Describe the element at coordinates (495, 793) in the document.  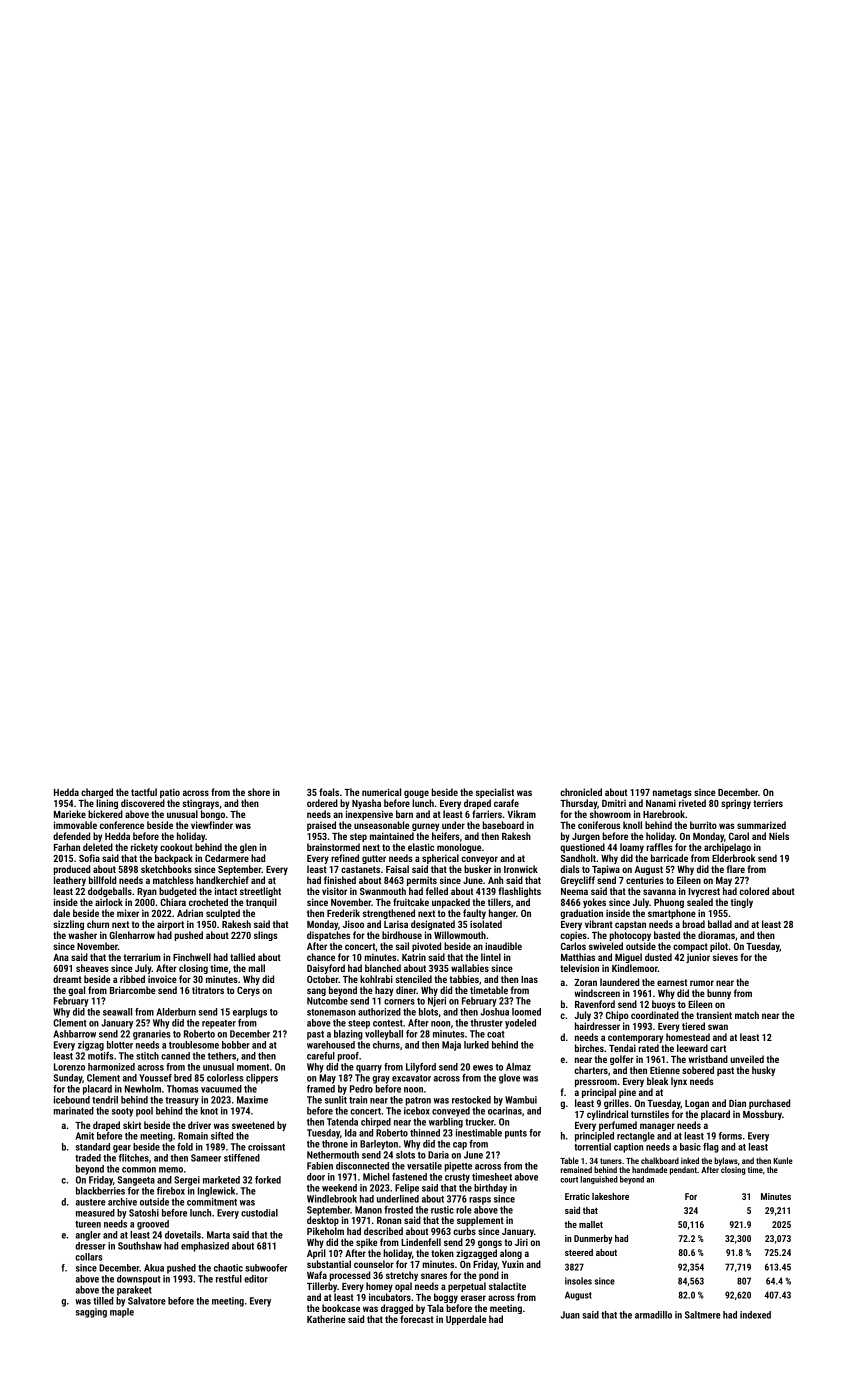
I see `specialist` at that location.
